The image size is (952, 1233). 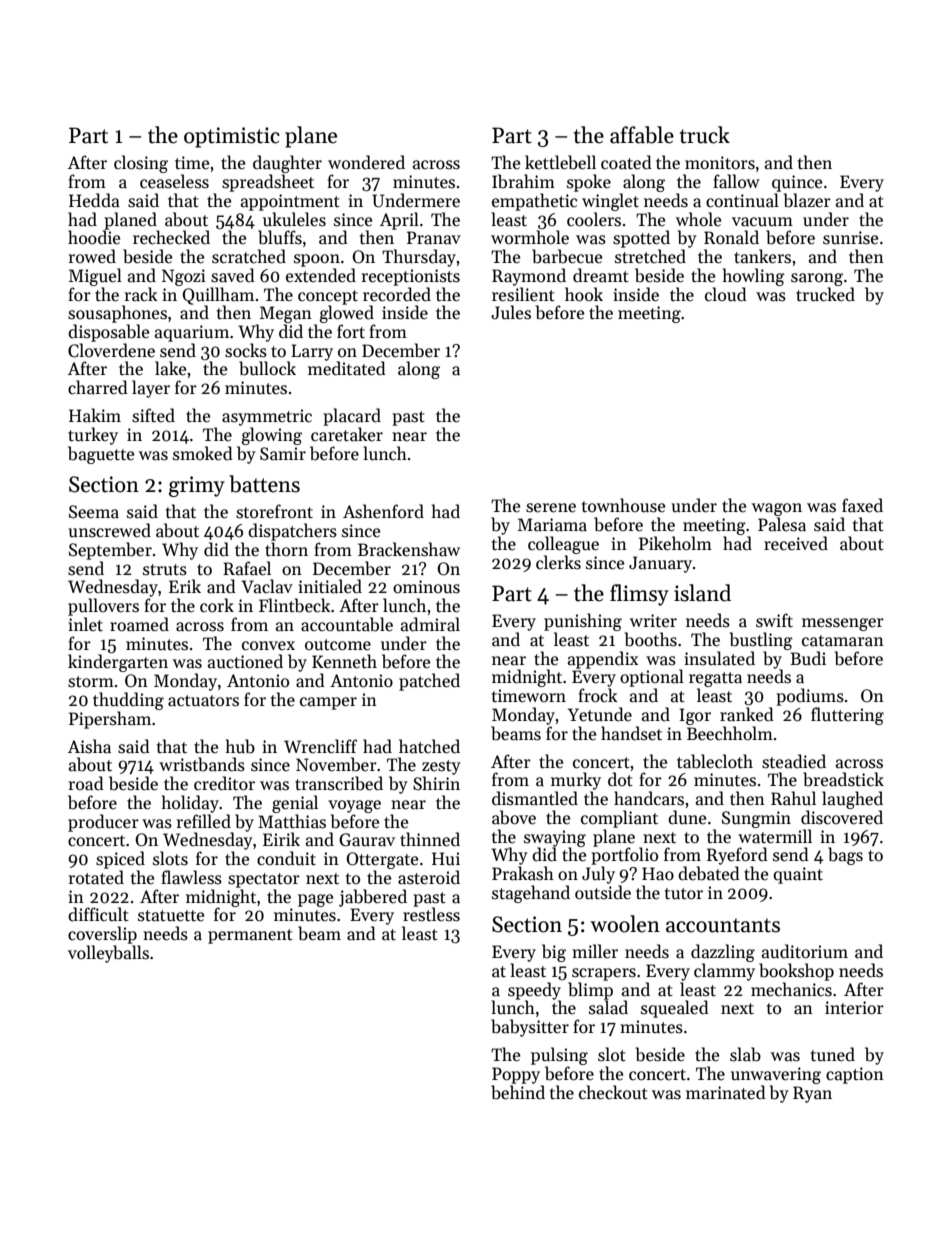 What do you see at coordinates (94, 512) in the page?
I see `Seema` at bounding box center [94, 512].
